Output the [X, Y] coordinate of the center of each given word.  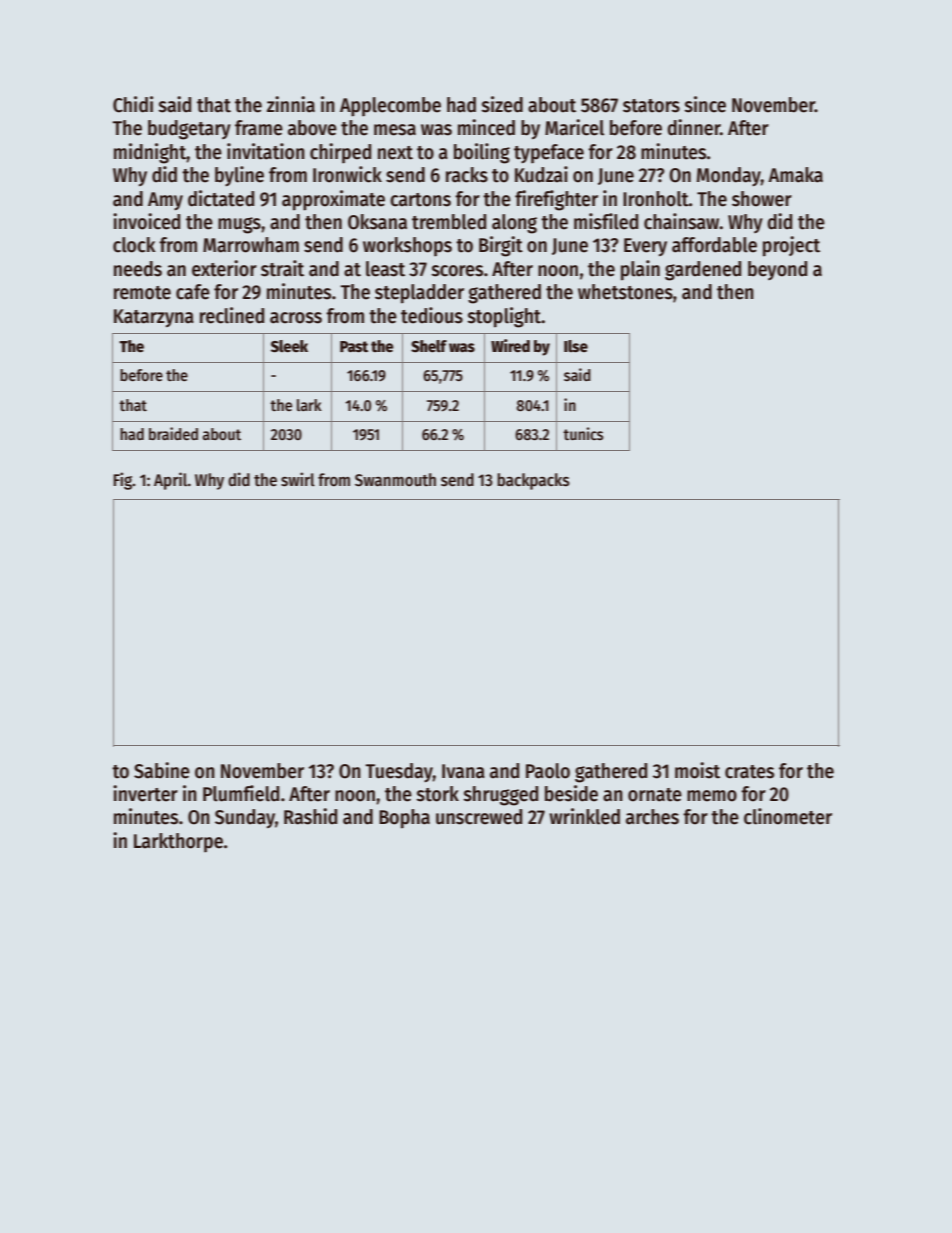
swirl [298, 479]
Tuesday [399, 772]
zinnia [291, 104]
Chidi [133, 104]
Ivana [463, 771]
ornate [655, 795]
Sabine [162, 770]
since [705, 104]
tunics [583, 433]
